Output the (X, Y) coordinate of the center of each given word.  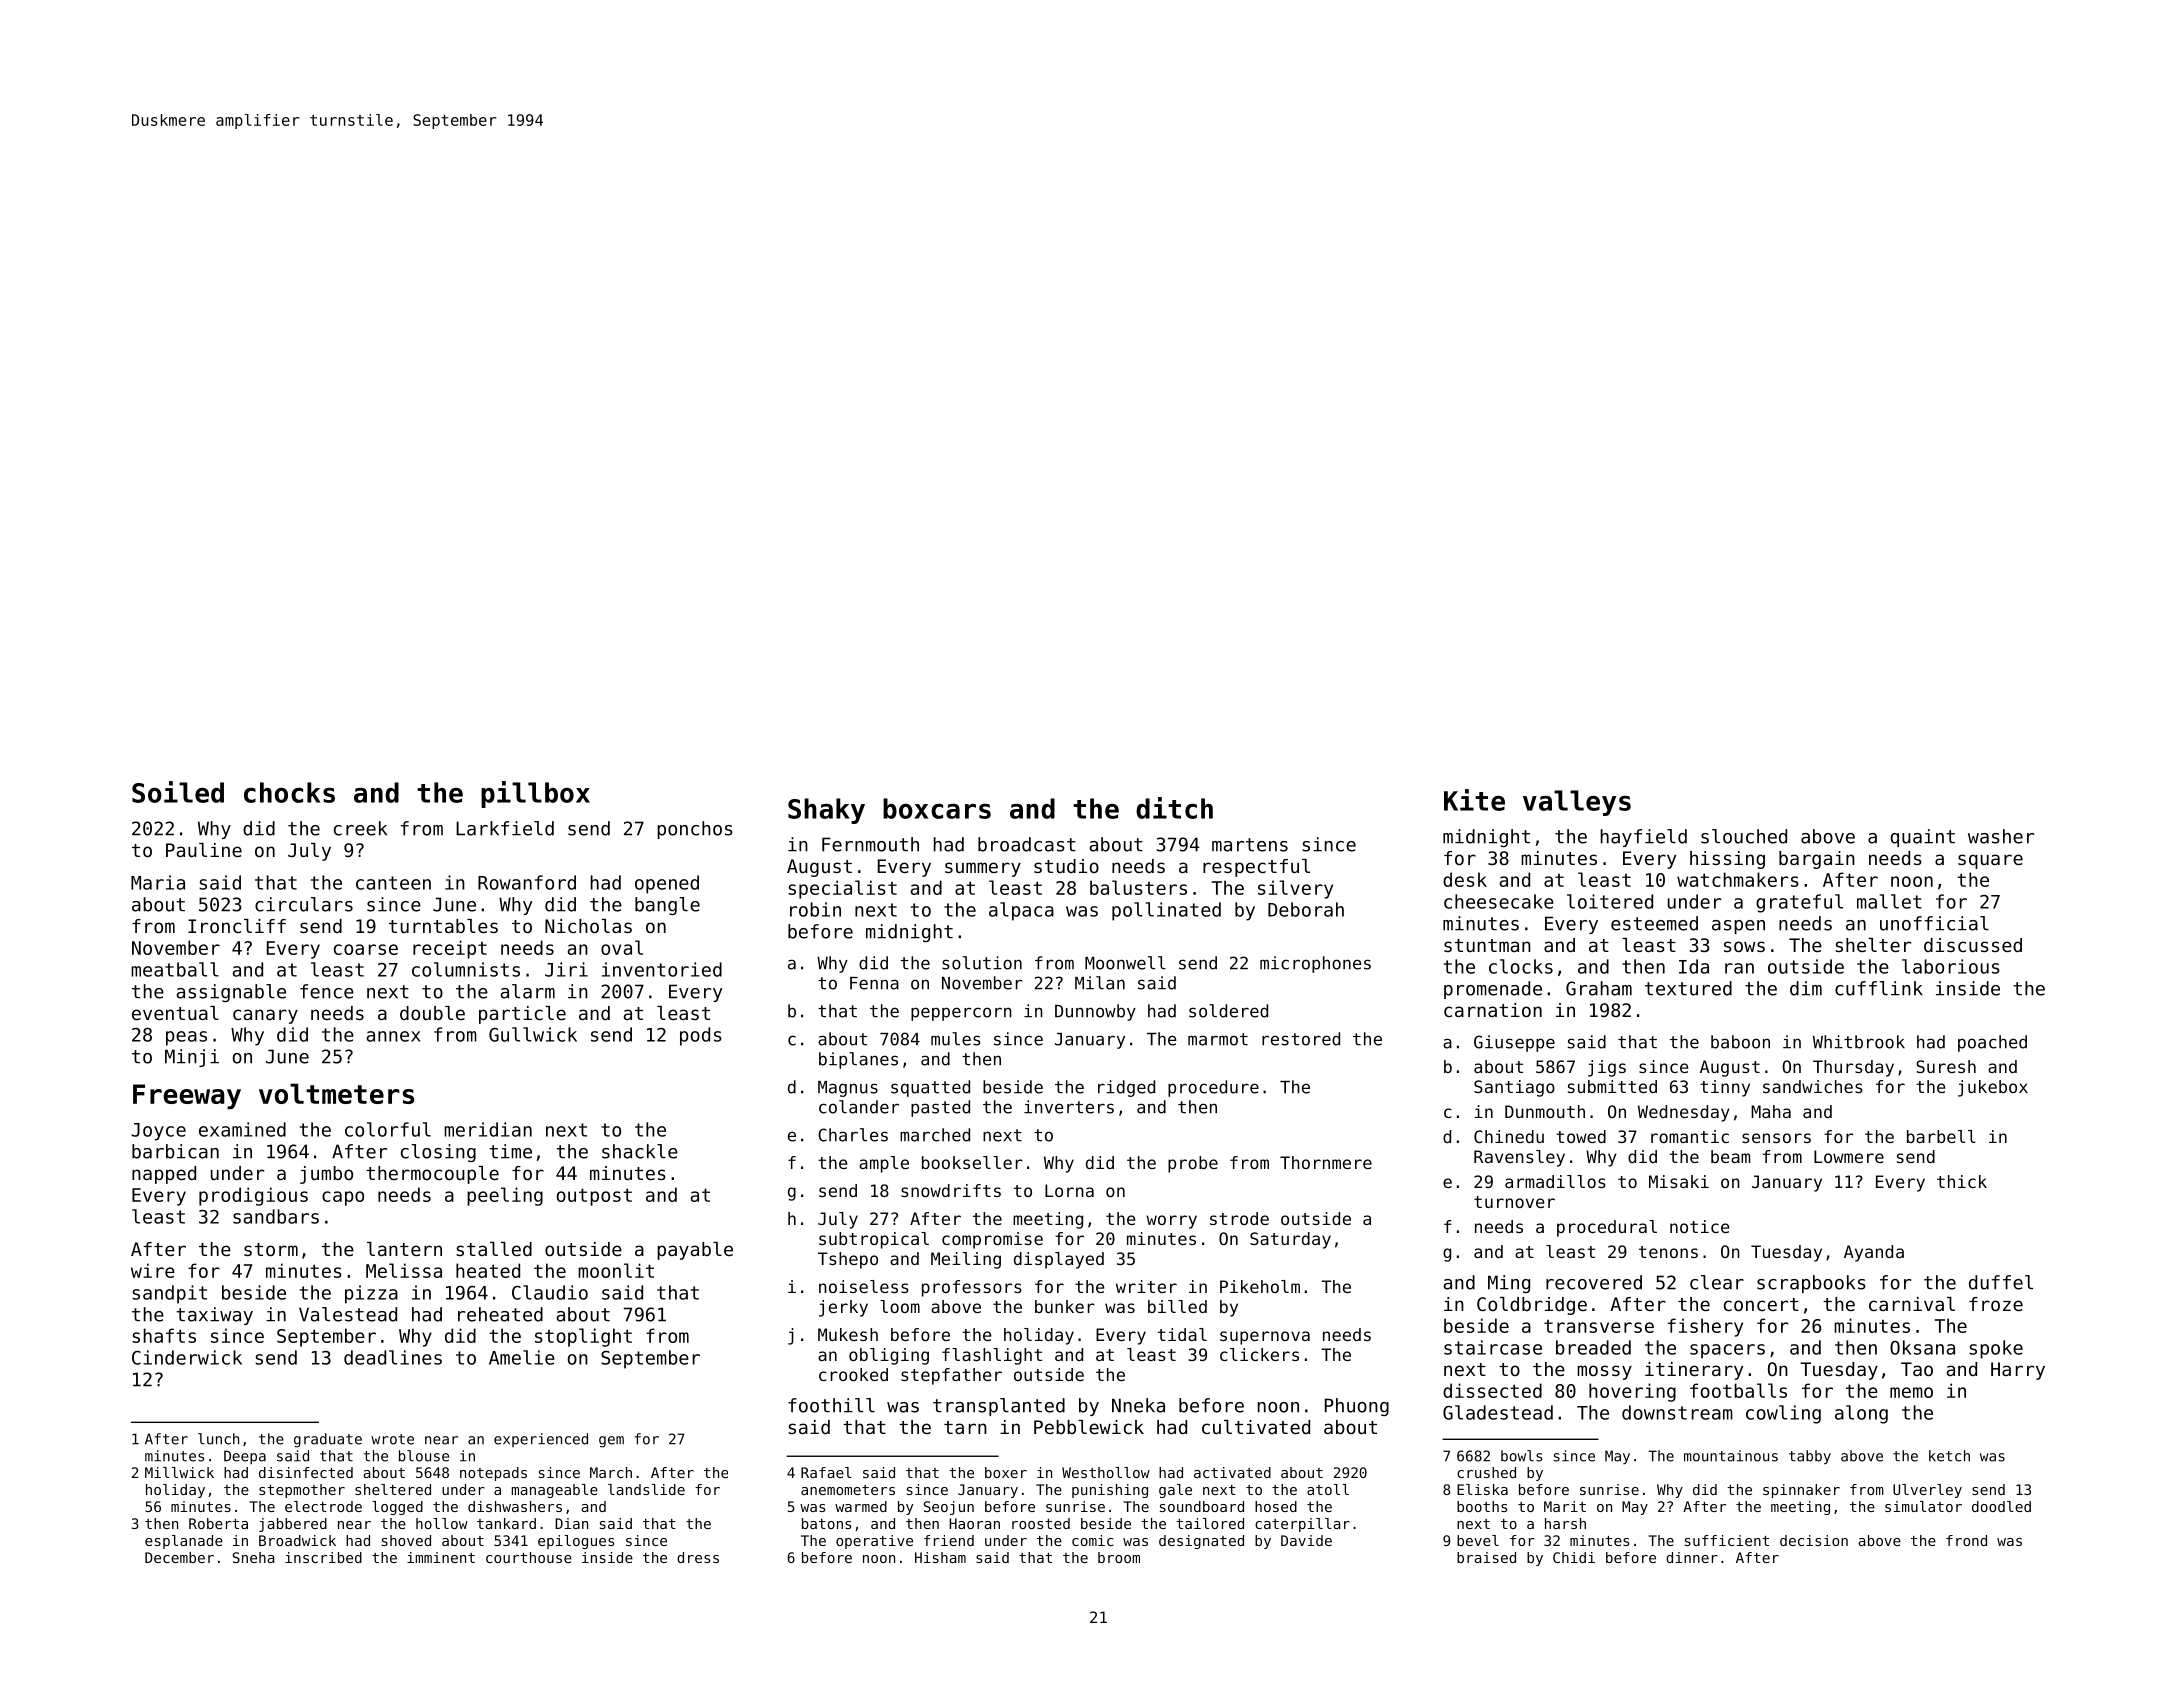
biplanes (858, 1060)
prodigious (253, 1196)
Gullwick (533, 1034)
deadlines (393, 1357)
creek (360, 828)
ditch (1174, 808)
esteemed (1654, 923)
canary (265, 1016)
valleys (1577, 803)
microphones (1315, 964)
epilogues (576, 1542)
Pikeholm (1260, 1286)
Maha (1771, 1111)
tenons (1668, 1252)
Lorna (1069, 1190)
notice (1699, 1226)
